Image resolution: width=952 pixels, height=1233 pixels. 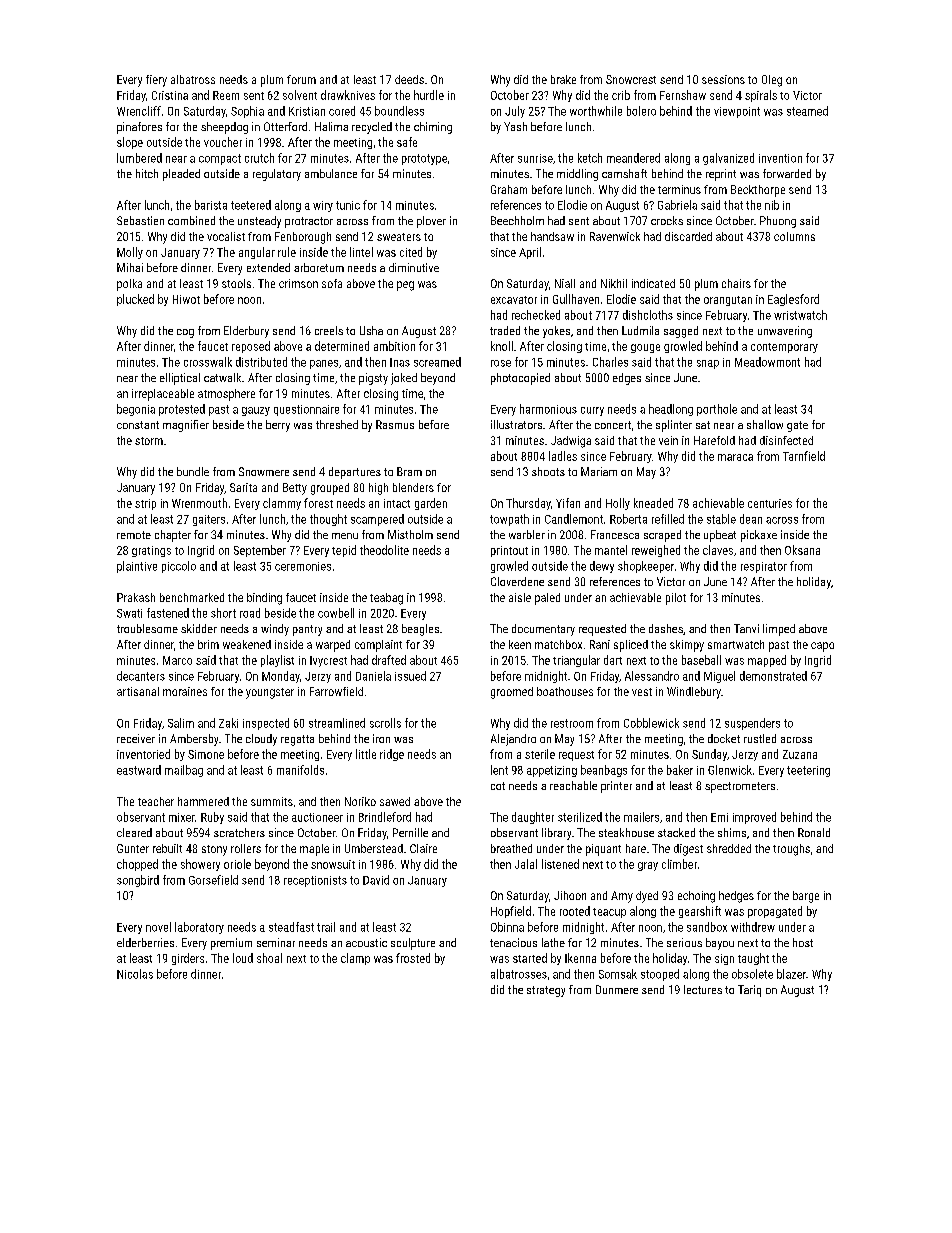 I want to click on steamed, so click(x=807, y=111).
